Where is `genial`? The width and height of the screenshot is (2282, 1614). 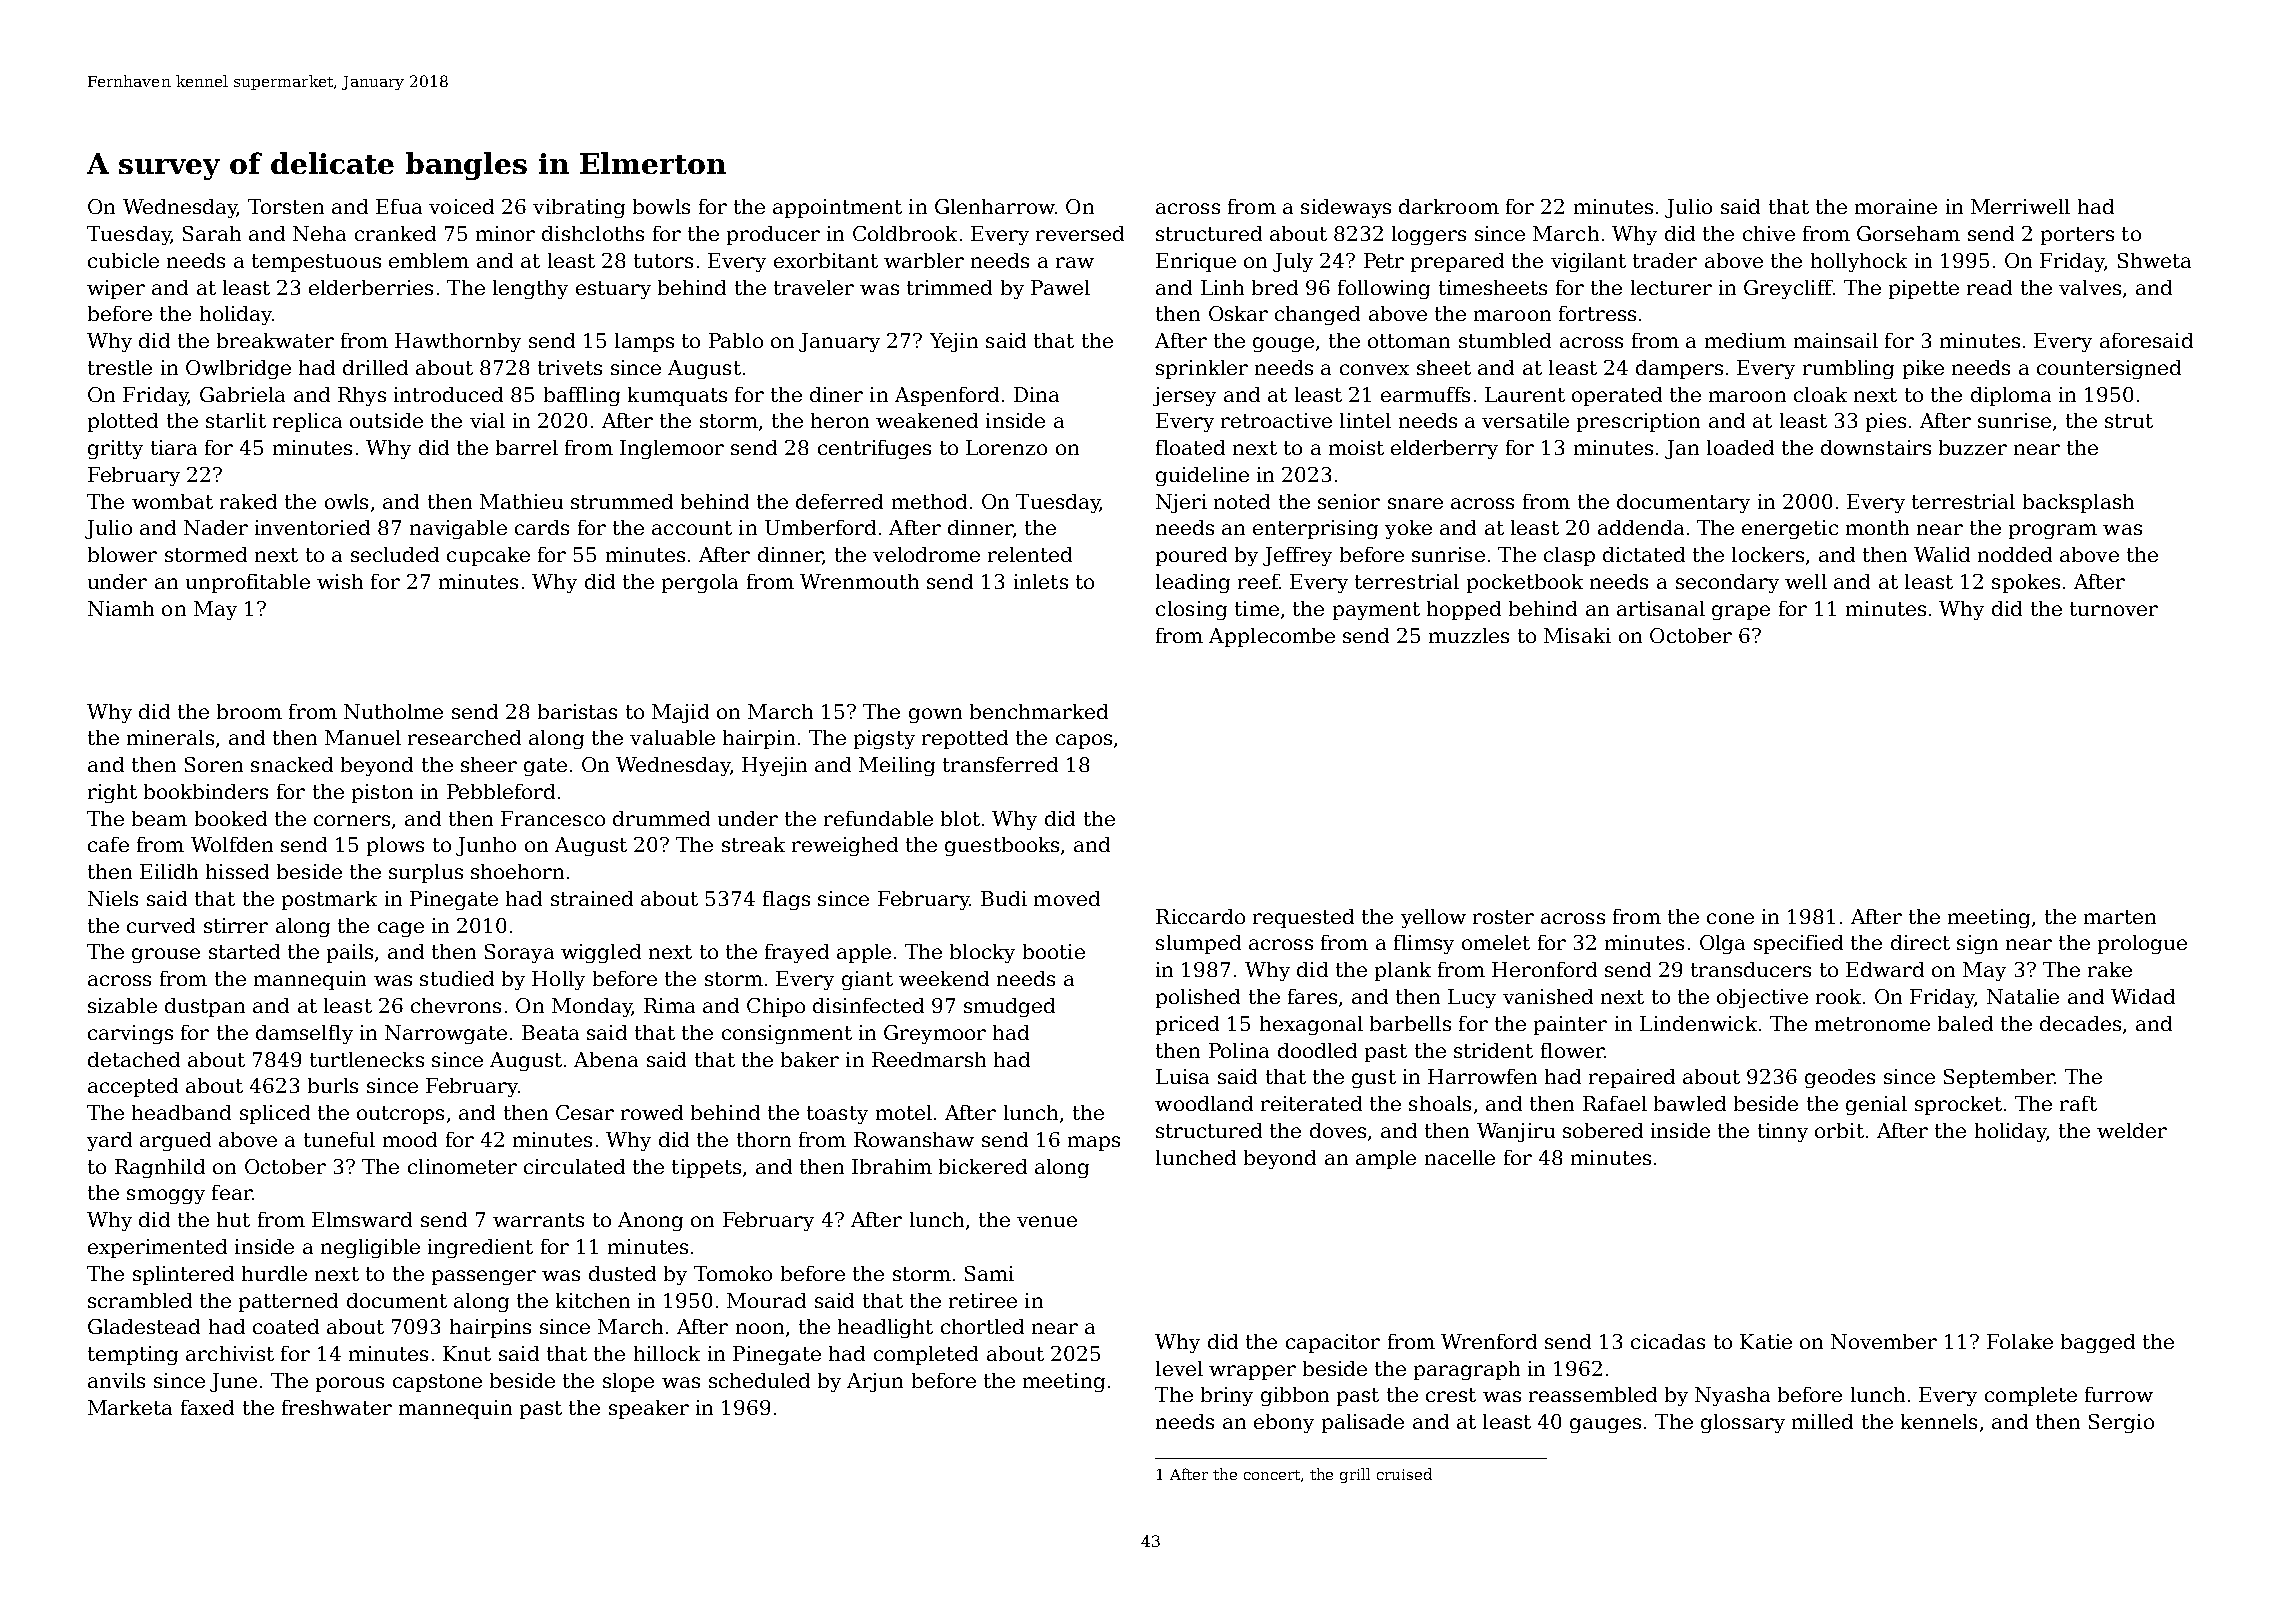
genial is located at coordinates (1876, 1105).
